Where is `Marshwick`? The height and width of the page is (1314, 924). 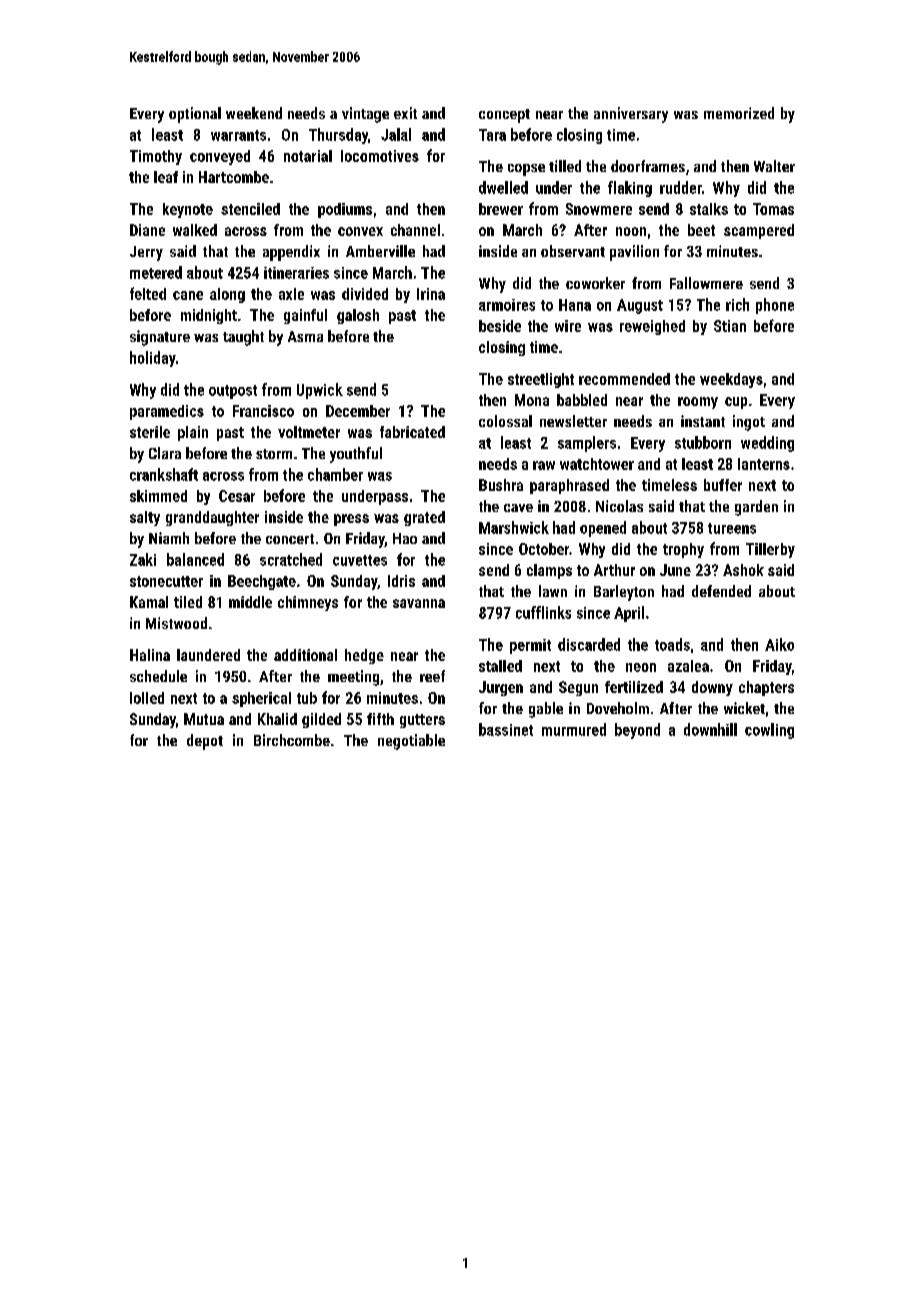
Marshwick is located at coordinates (514, 527).
